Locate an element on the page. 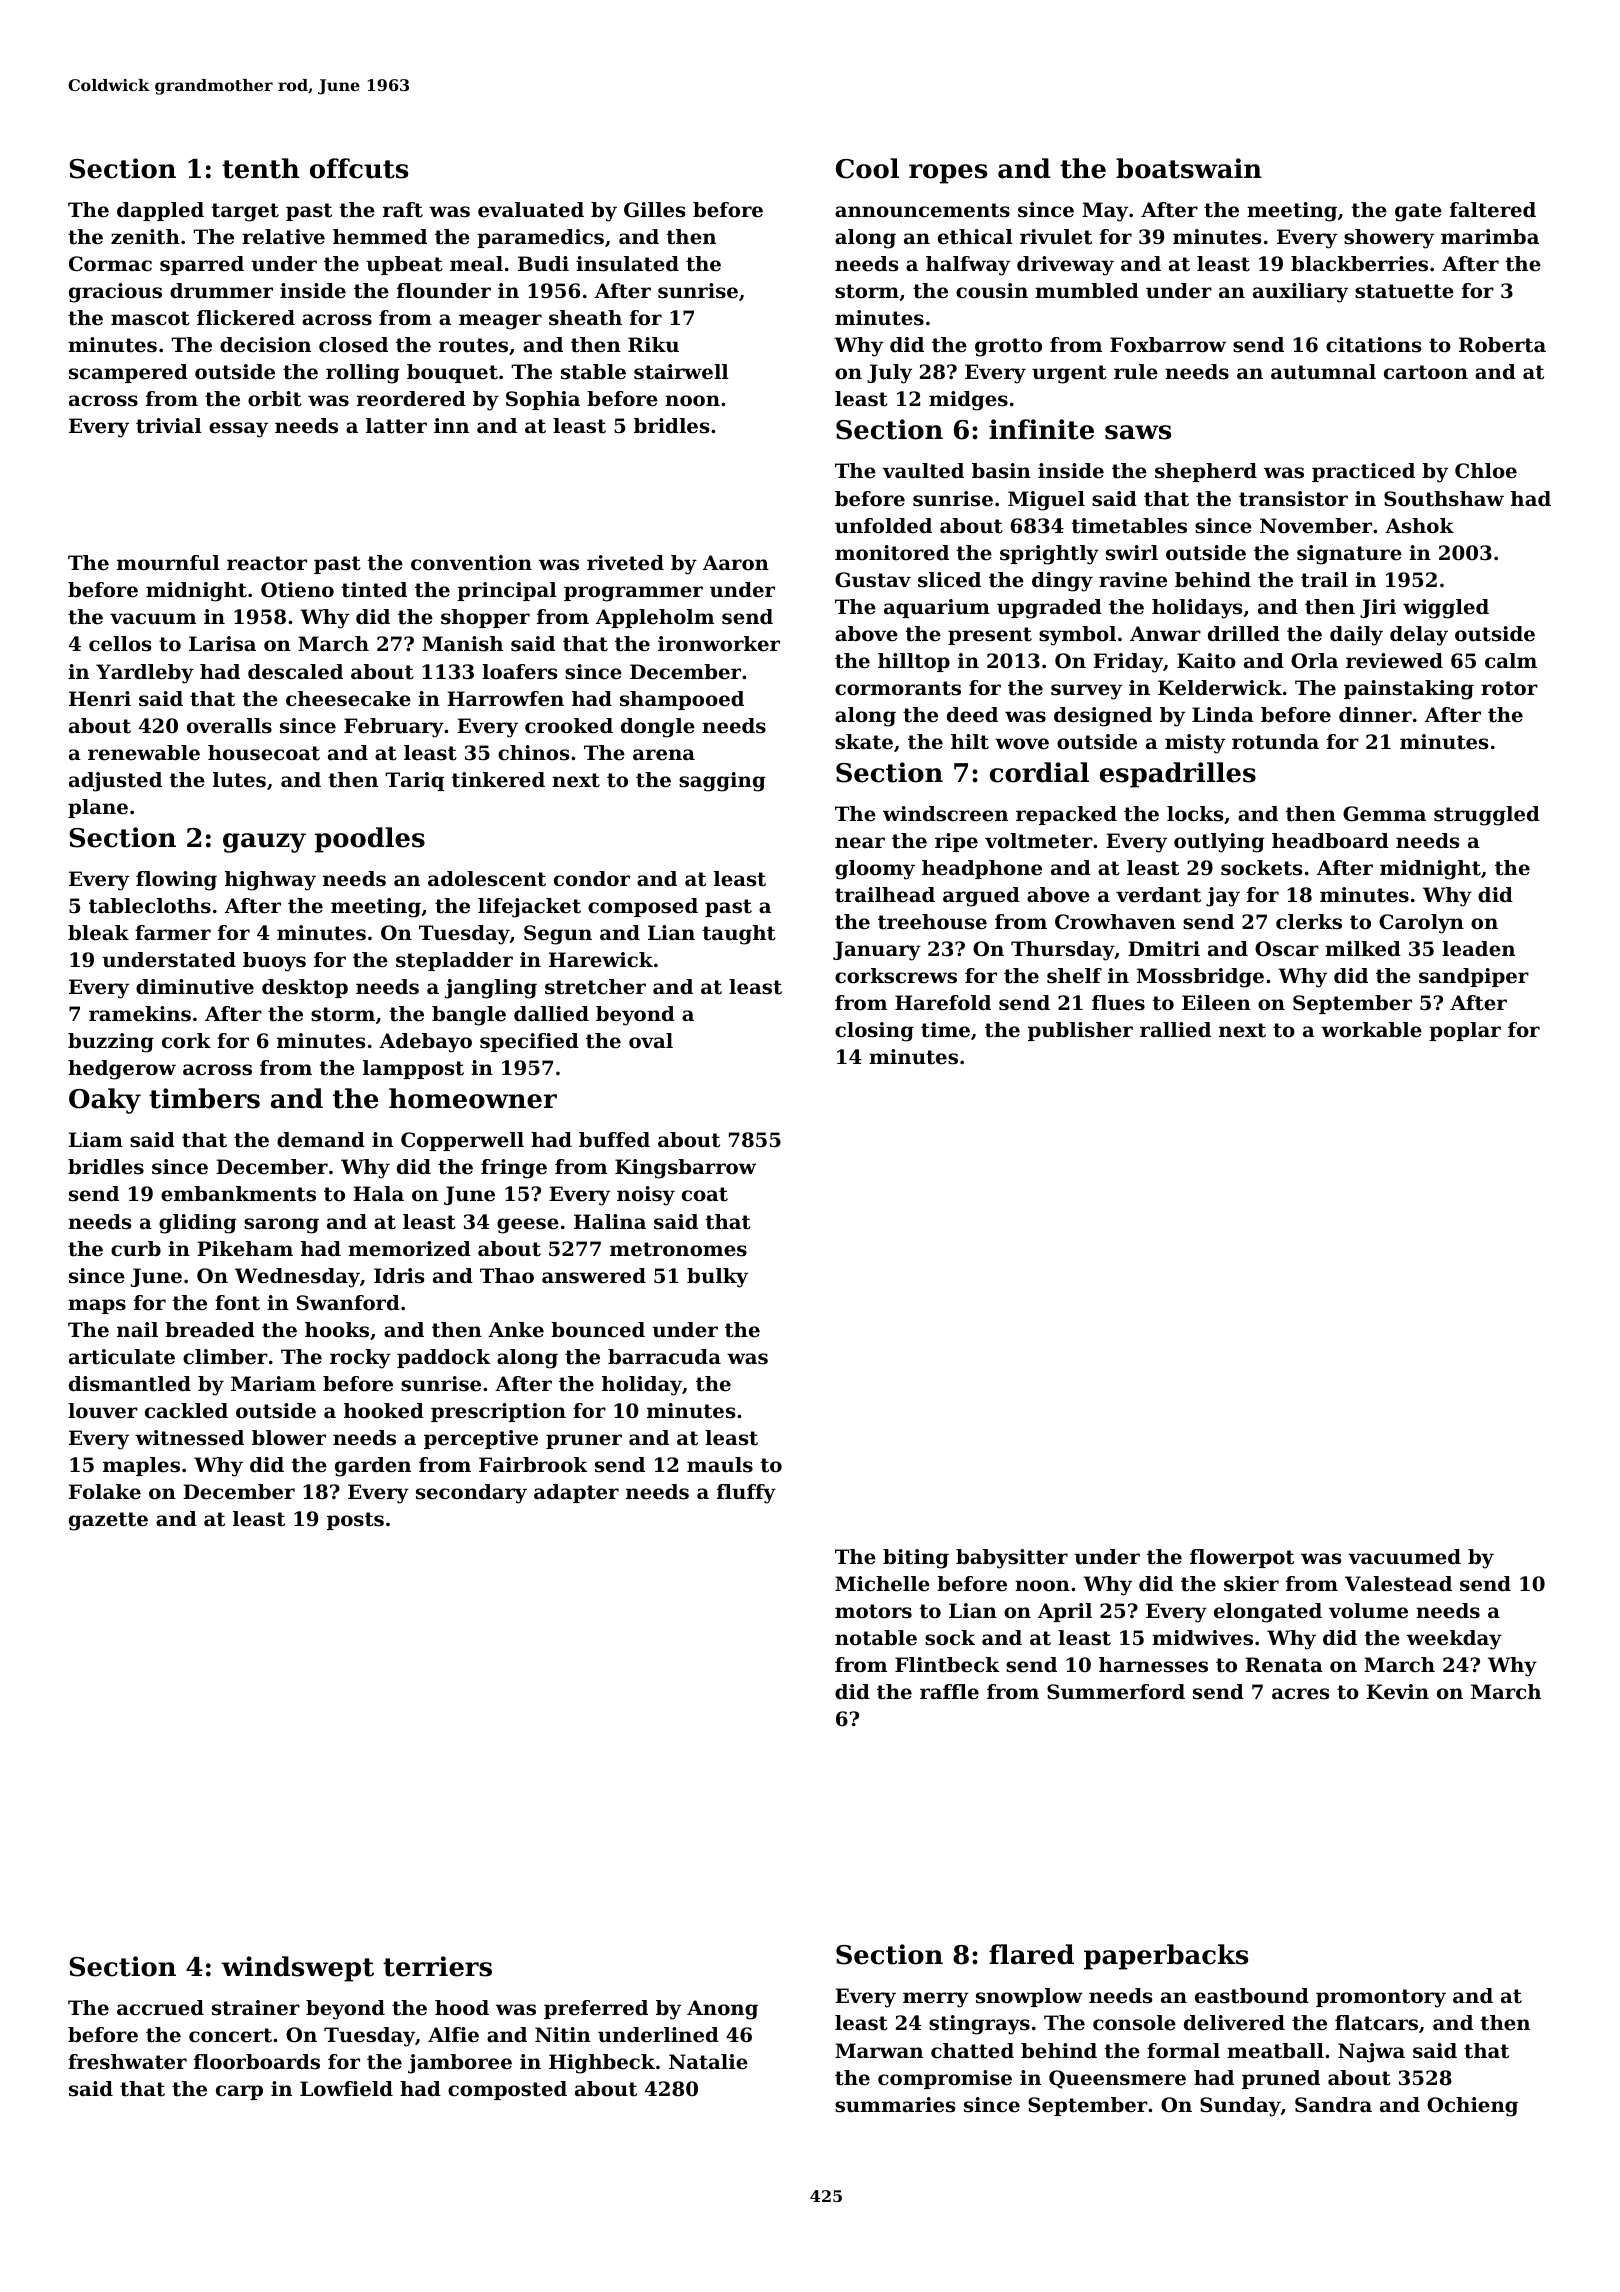 The width and height of the image is (1620, 2292). upbeat is located at coordinates (404, 265).
